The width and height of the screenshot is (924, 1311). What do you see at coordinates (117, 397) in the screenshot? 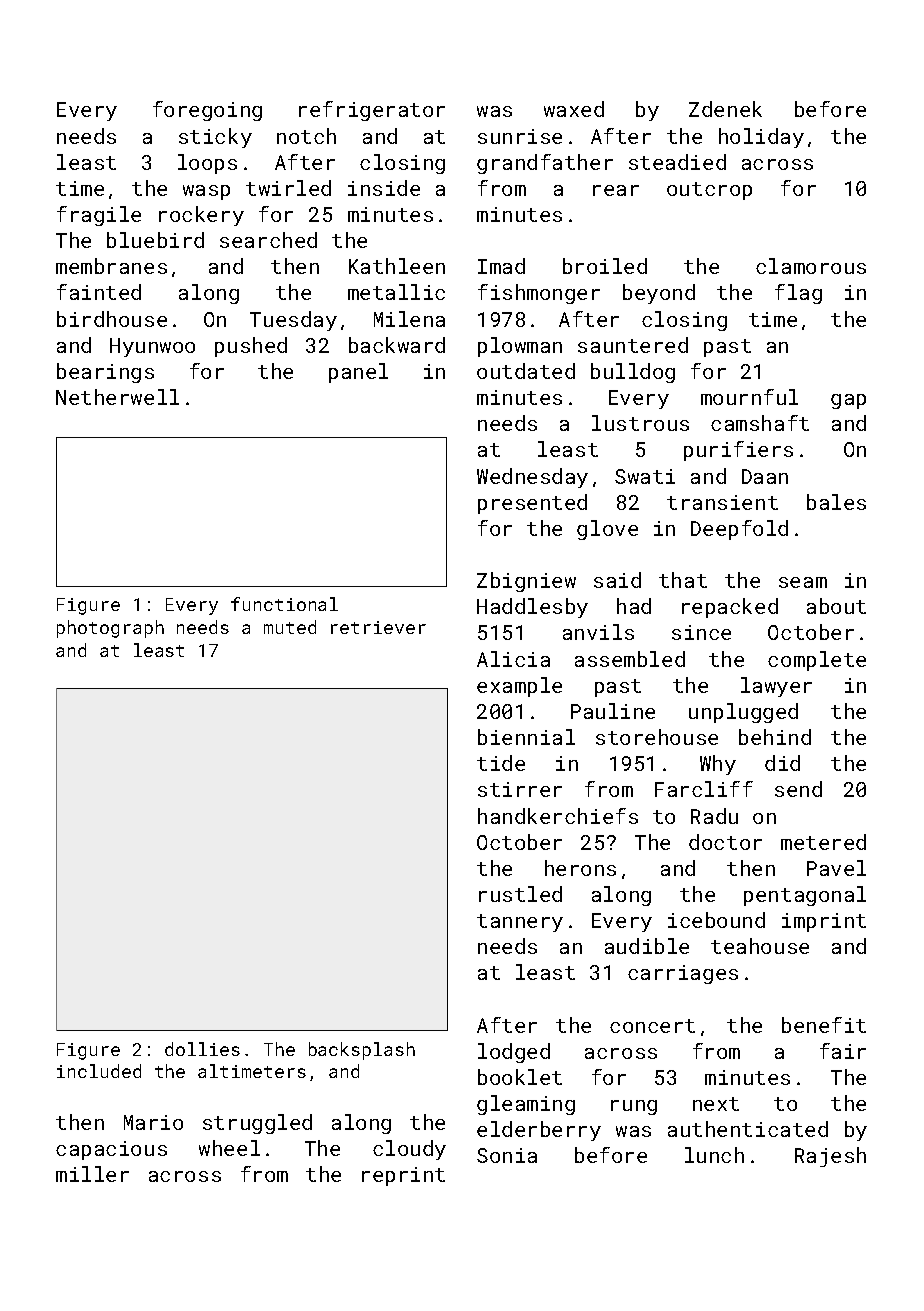
I see `Netherwell` at bounding box center [117, 397].
